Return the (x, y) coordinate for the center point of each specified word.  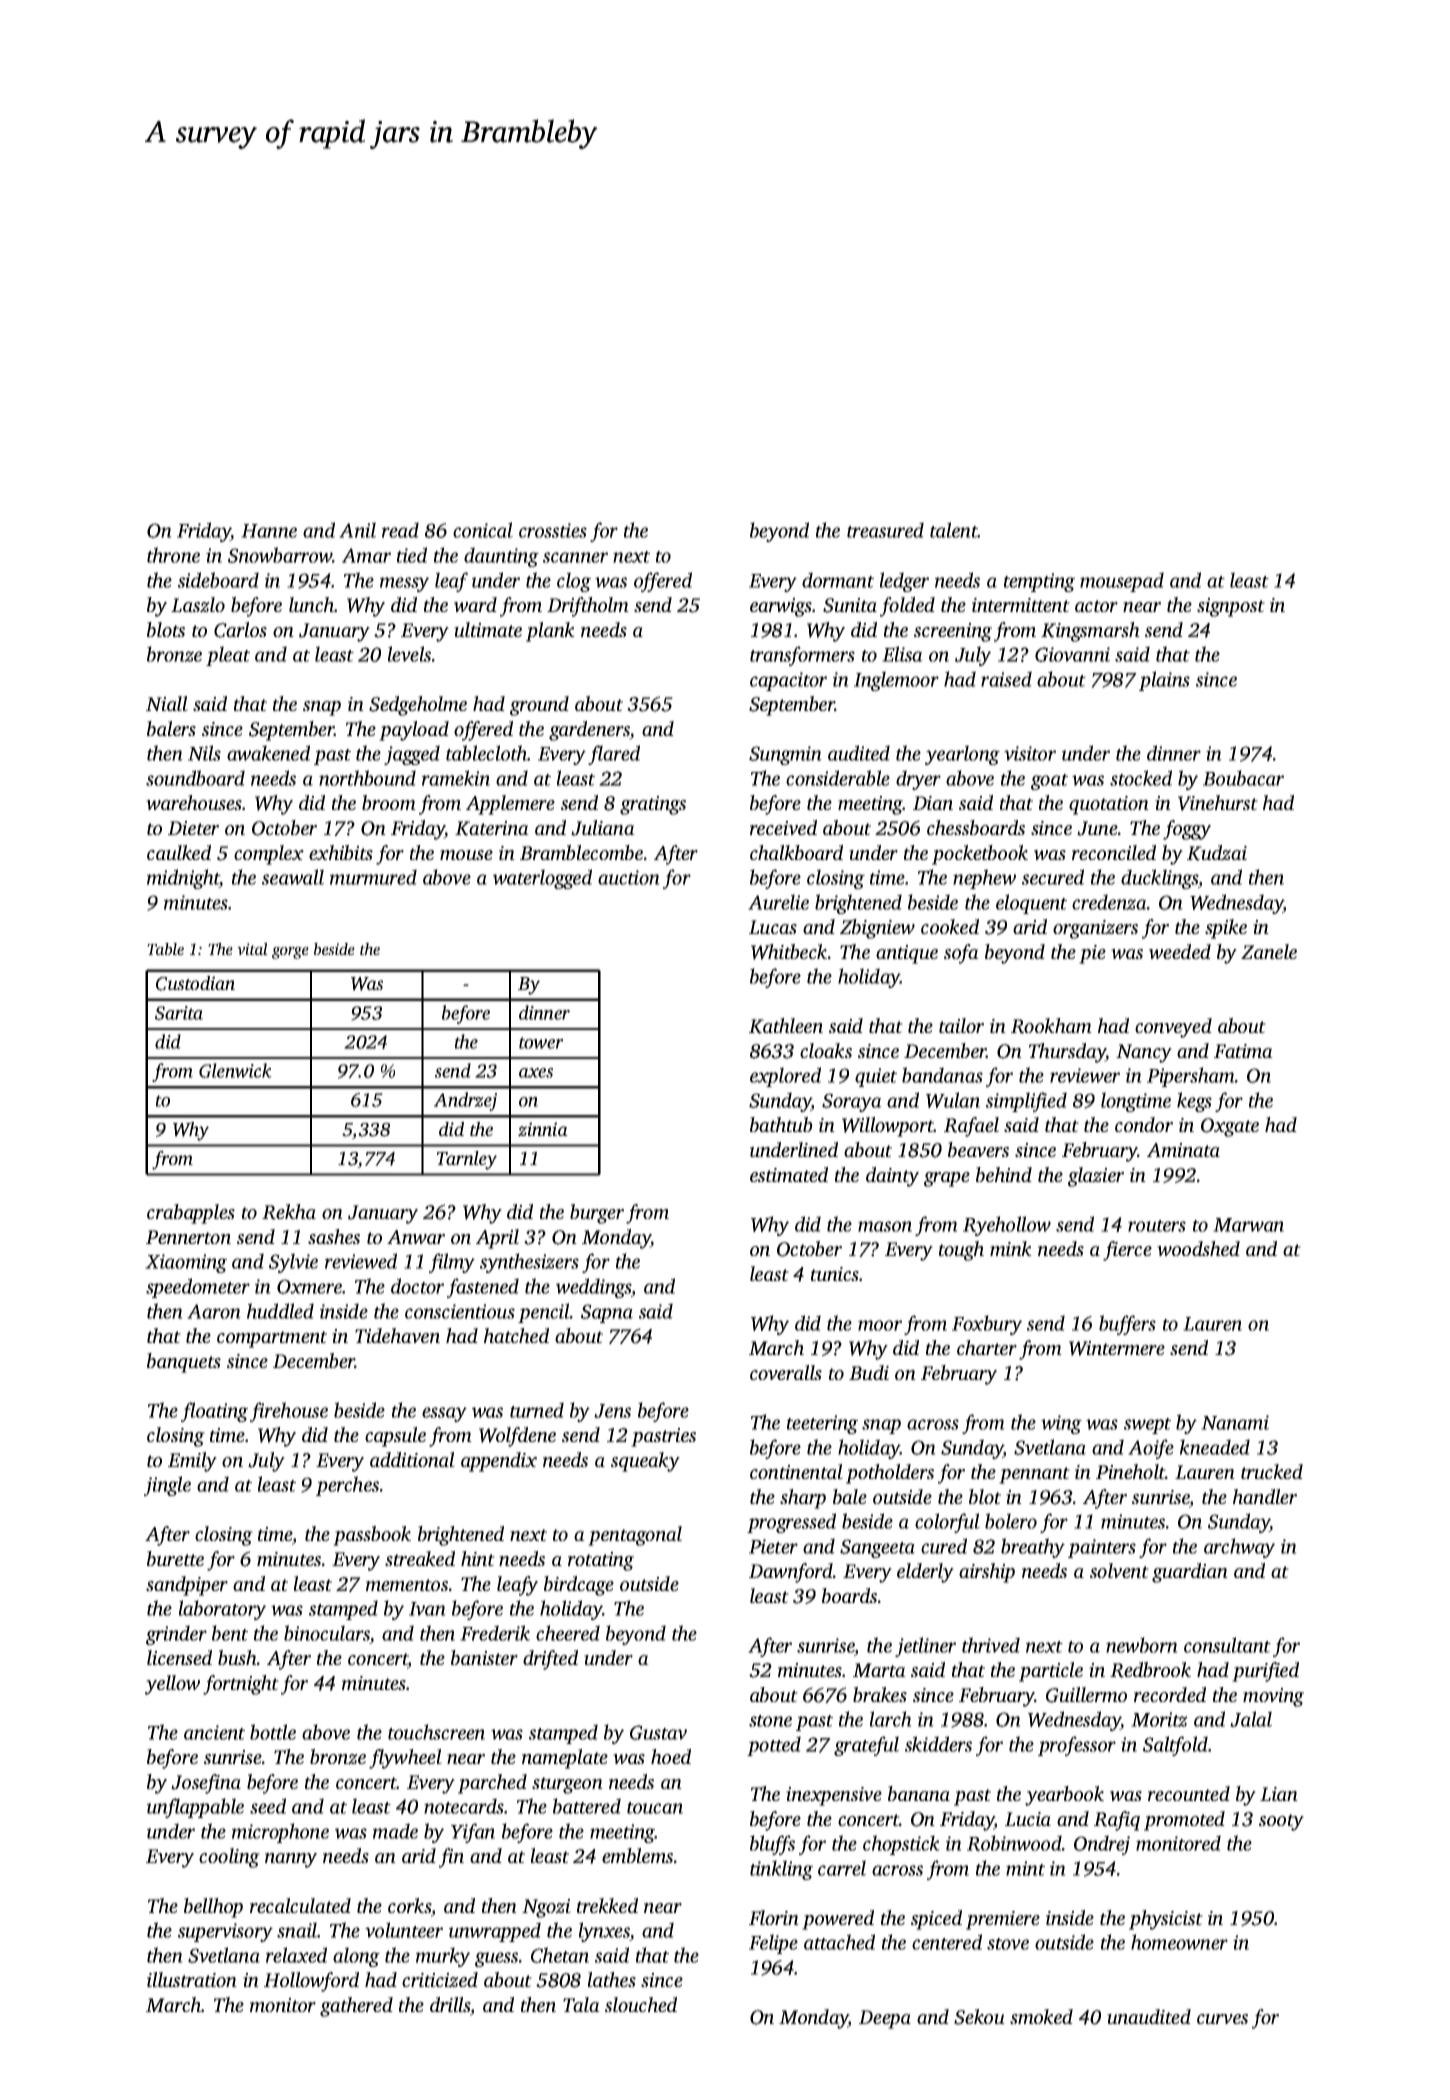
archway (1239, 1548)
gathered (356, 2007)
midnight (183, 879)
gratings (653, 805)
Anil (357, 530)
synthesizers (529, 1263)
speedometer (198, 1288)
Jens (612, 1411)
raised (1006, 679)
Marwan (1248, 1225)
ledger (904, 582)
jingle (167, 1486)
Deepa (885, 2019)
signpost (1231, 607)
